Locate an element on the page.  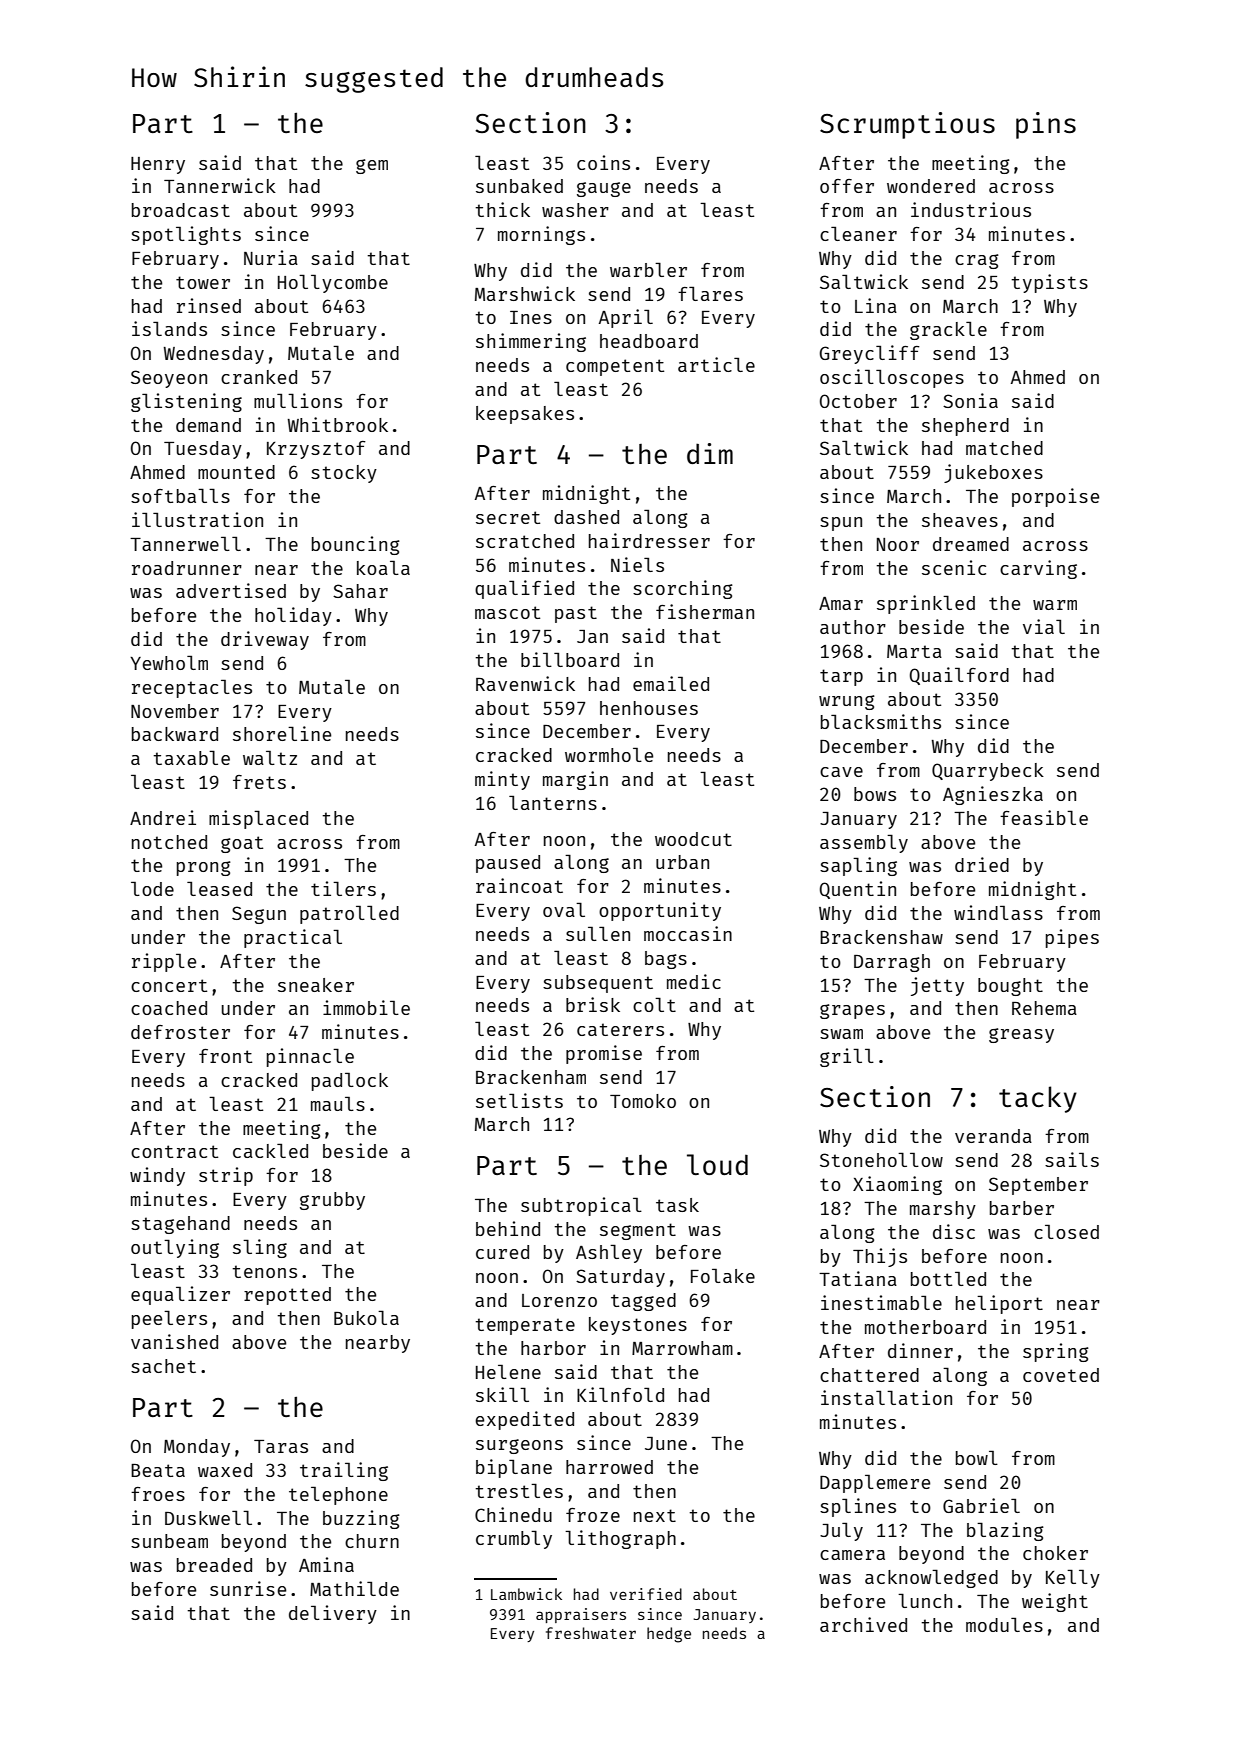
assembly is located at coordinates (864, 843).
